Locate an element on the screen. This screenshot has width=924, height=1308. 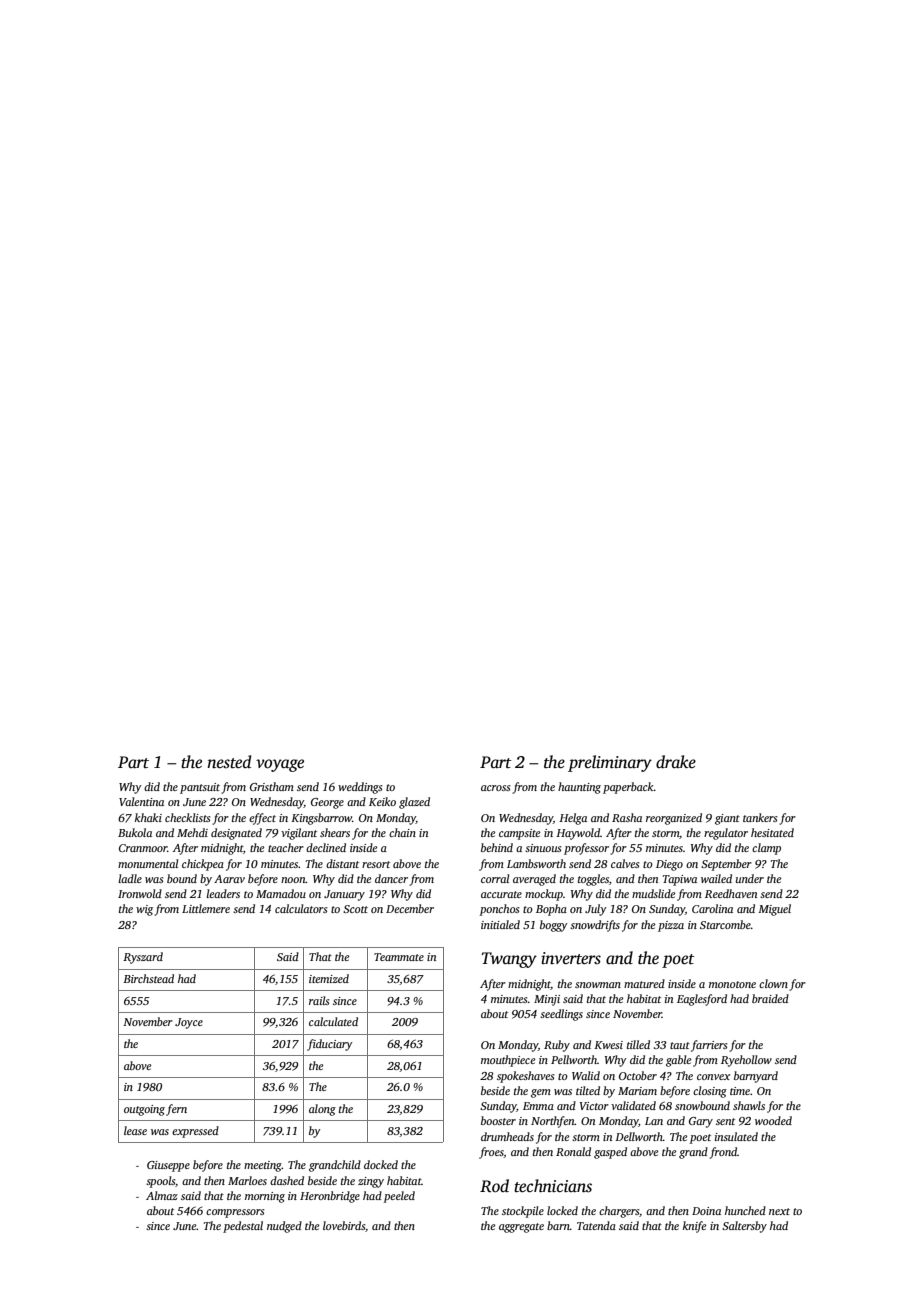
clamp is located at coordinates (766, 849).
